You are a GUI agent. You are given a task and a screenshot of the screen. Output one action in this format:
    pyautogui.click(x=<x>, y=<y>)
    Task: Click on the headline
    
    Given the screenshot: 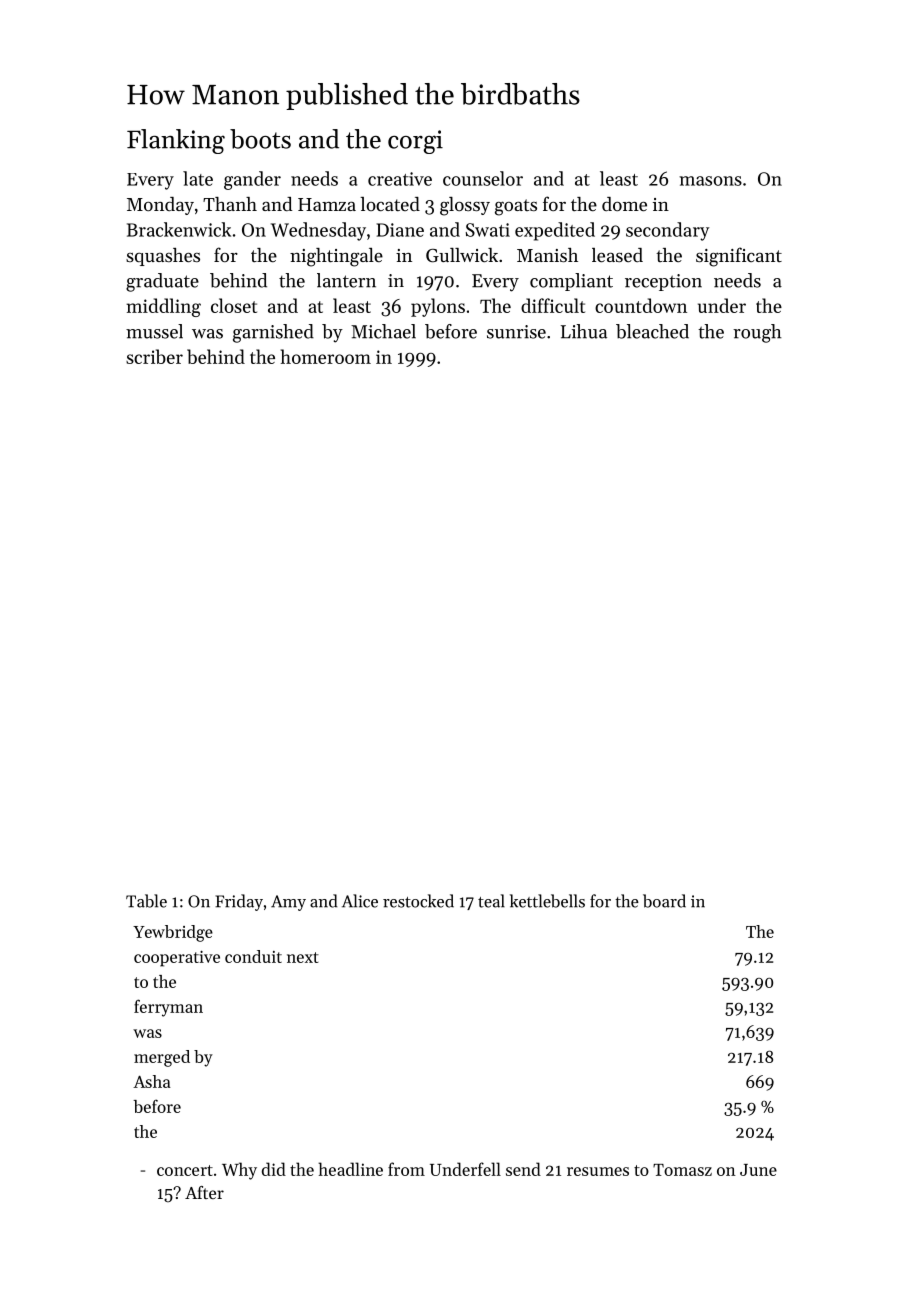 What is the action you would take?
    pyautogui.click(x=350, y=1169)
